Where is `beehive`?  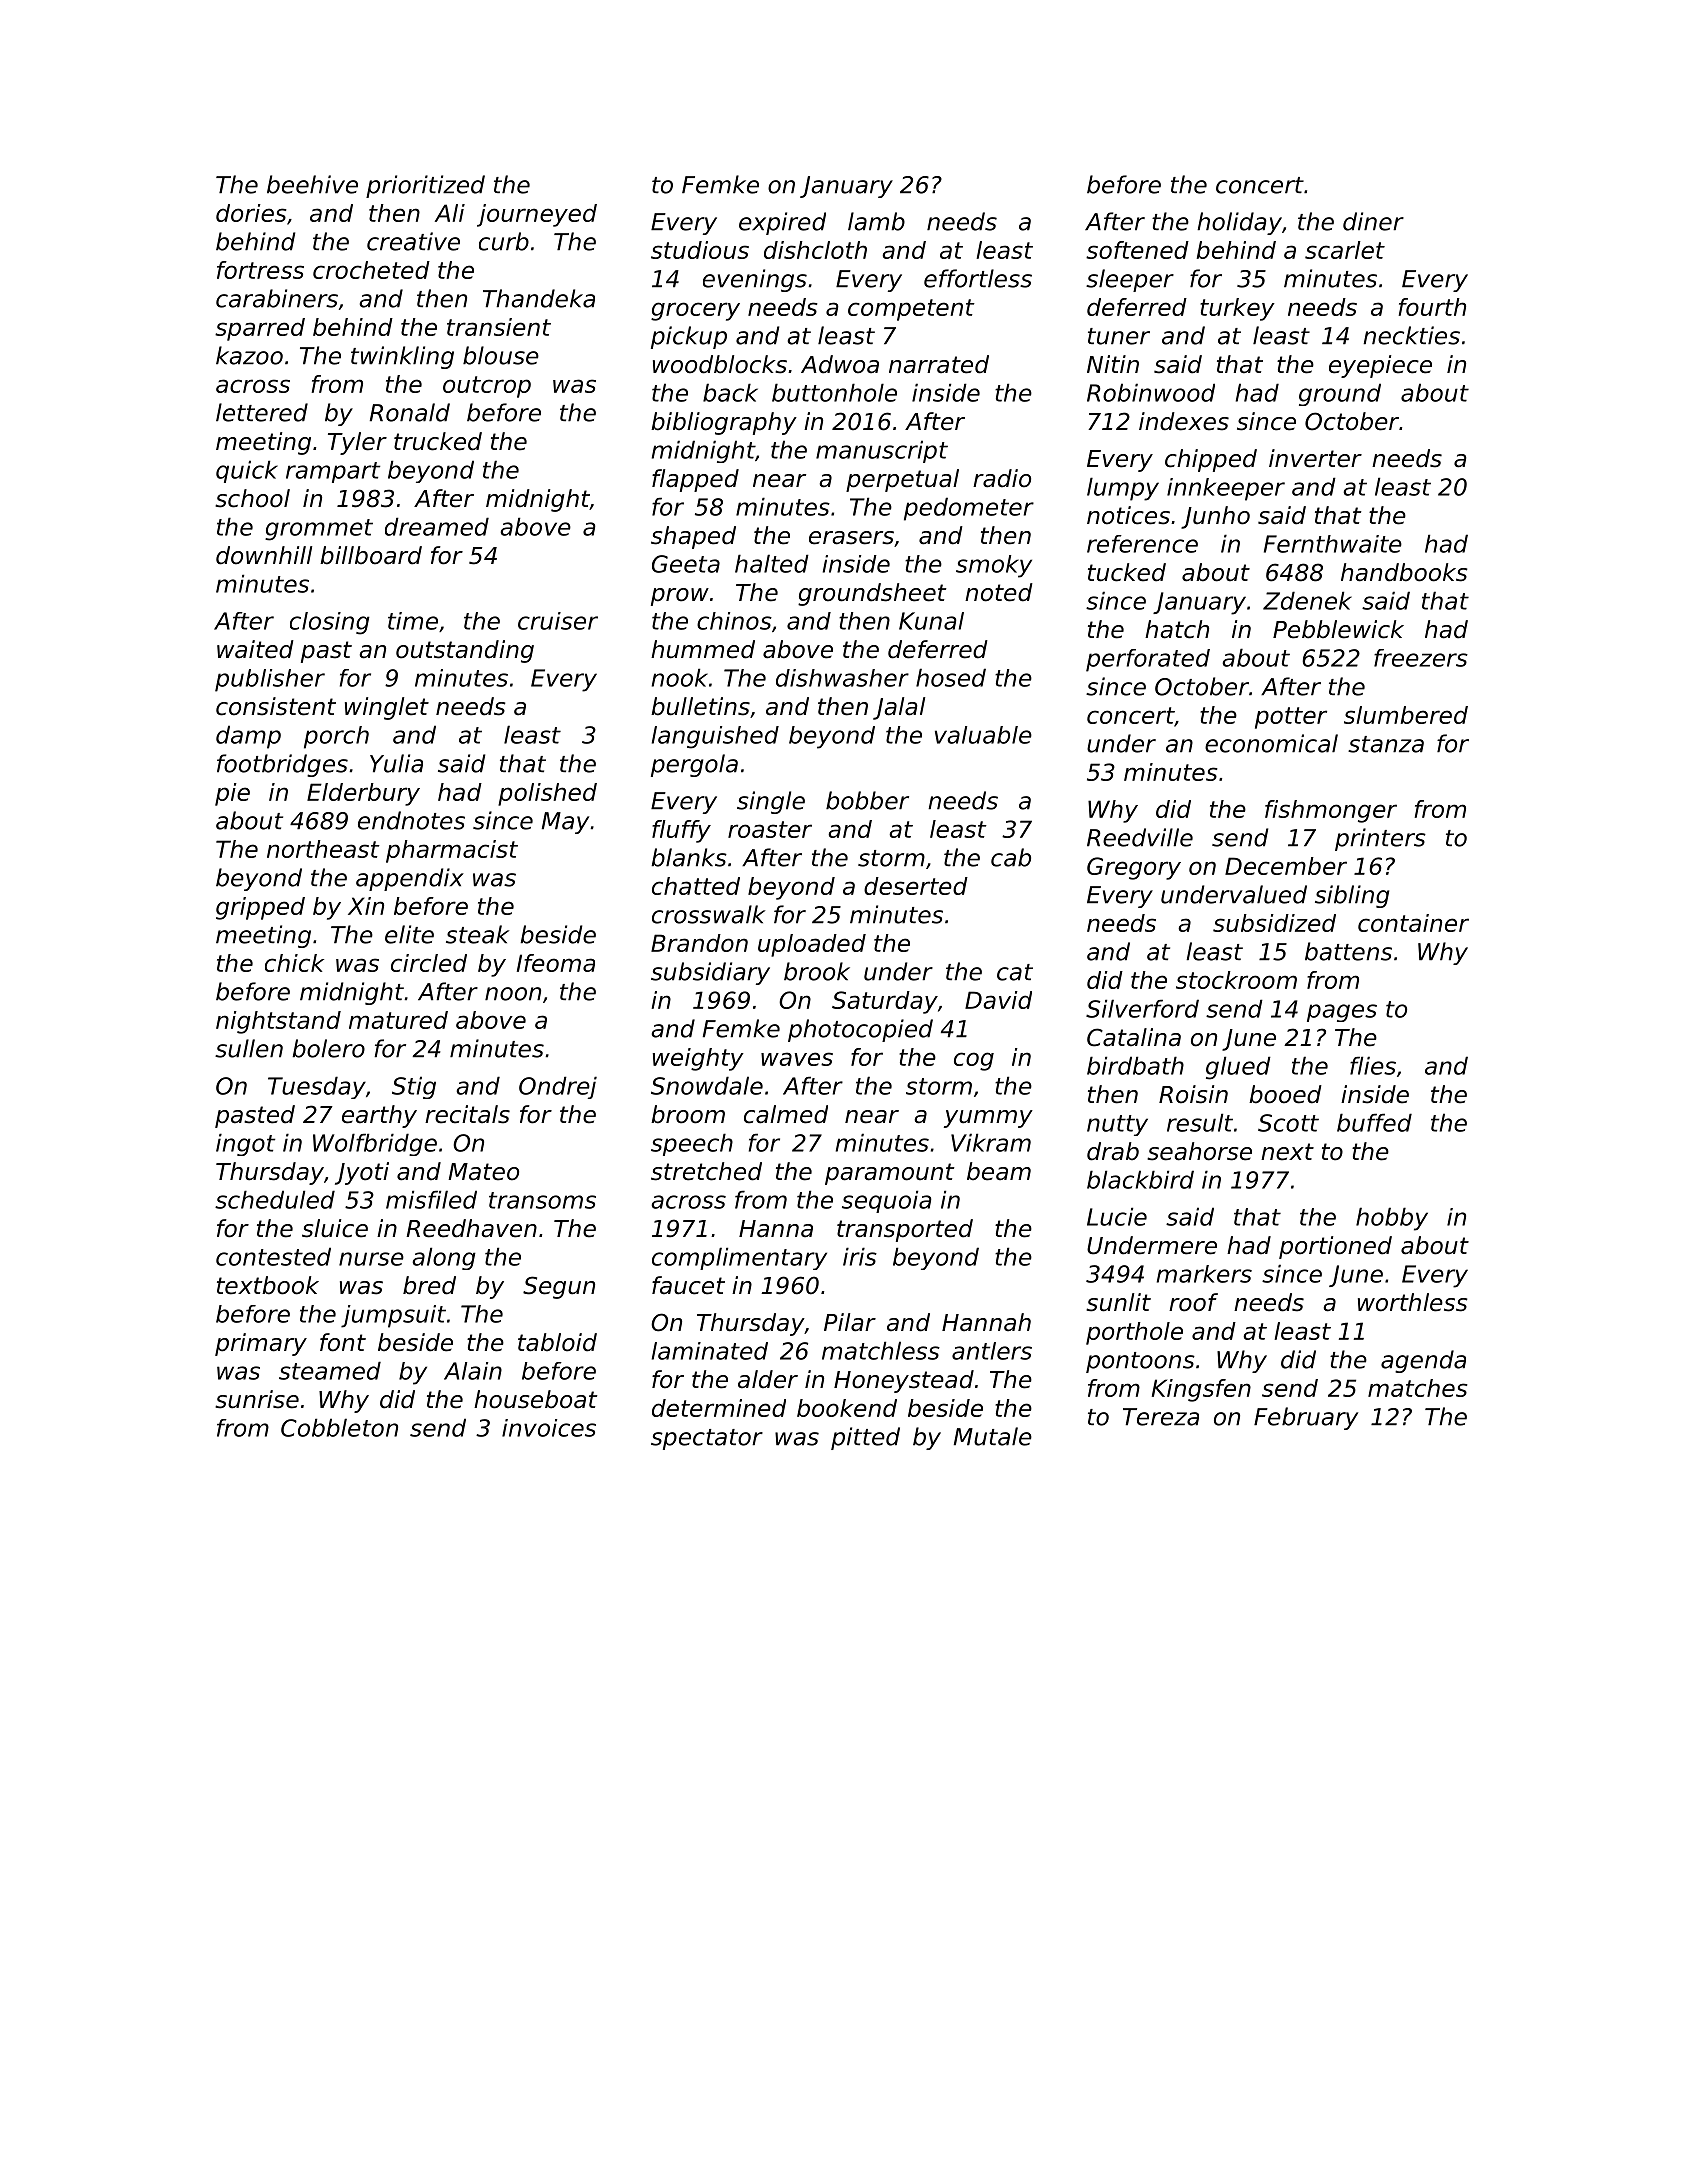 beehive is located at coordinates (312, 184).
